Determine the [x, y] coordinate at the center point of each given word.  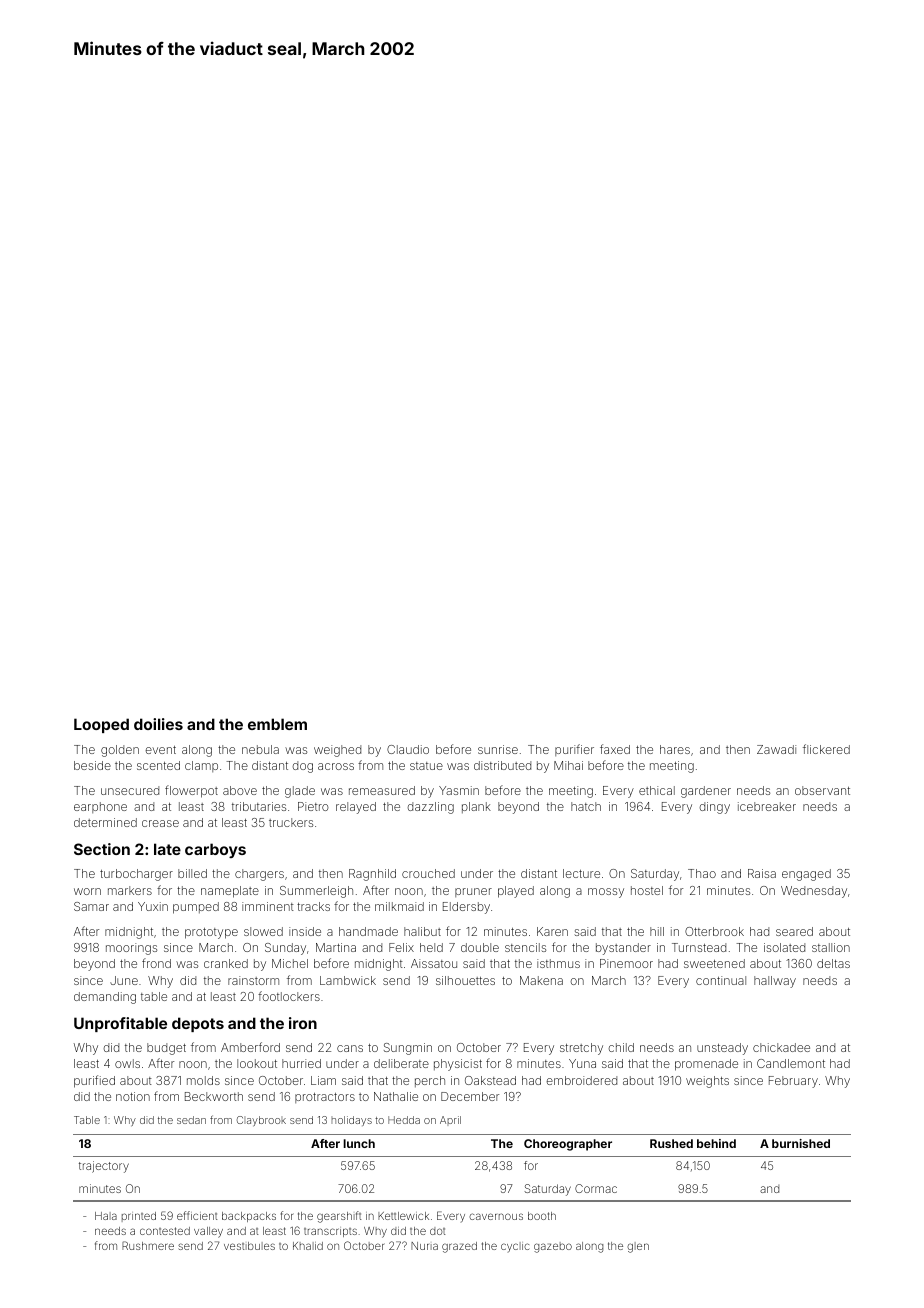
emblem [277, 724]
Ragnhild [372, 875]
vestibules [249, 1246]
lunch [359, 1143]
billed [192, 873]
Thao [702, 873]
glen [638, 1247]
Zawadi [776, 749]
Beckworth [214, 1096]
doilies [158, 724]
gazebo [553, 1247]
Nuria [424, 1246]
